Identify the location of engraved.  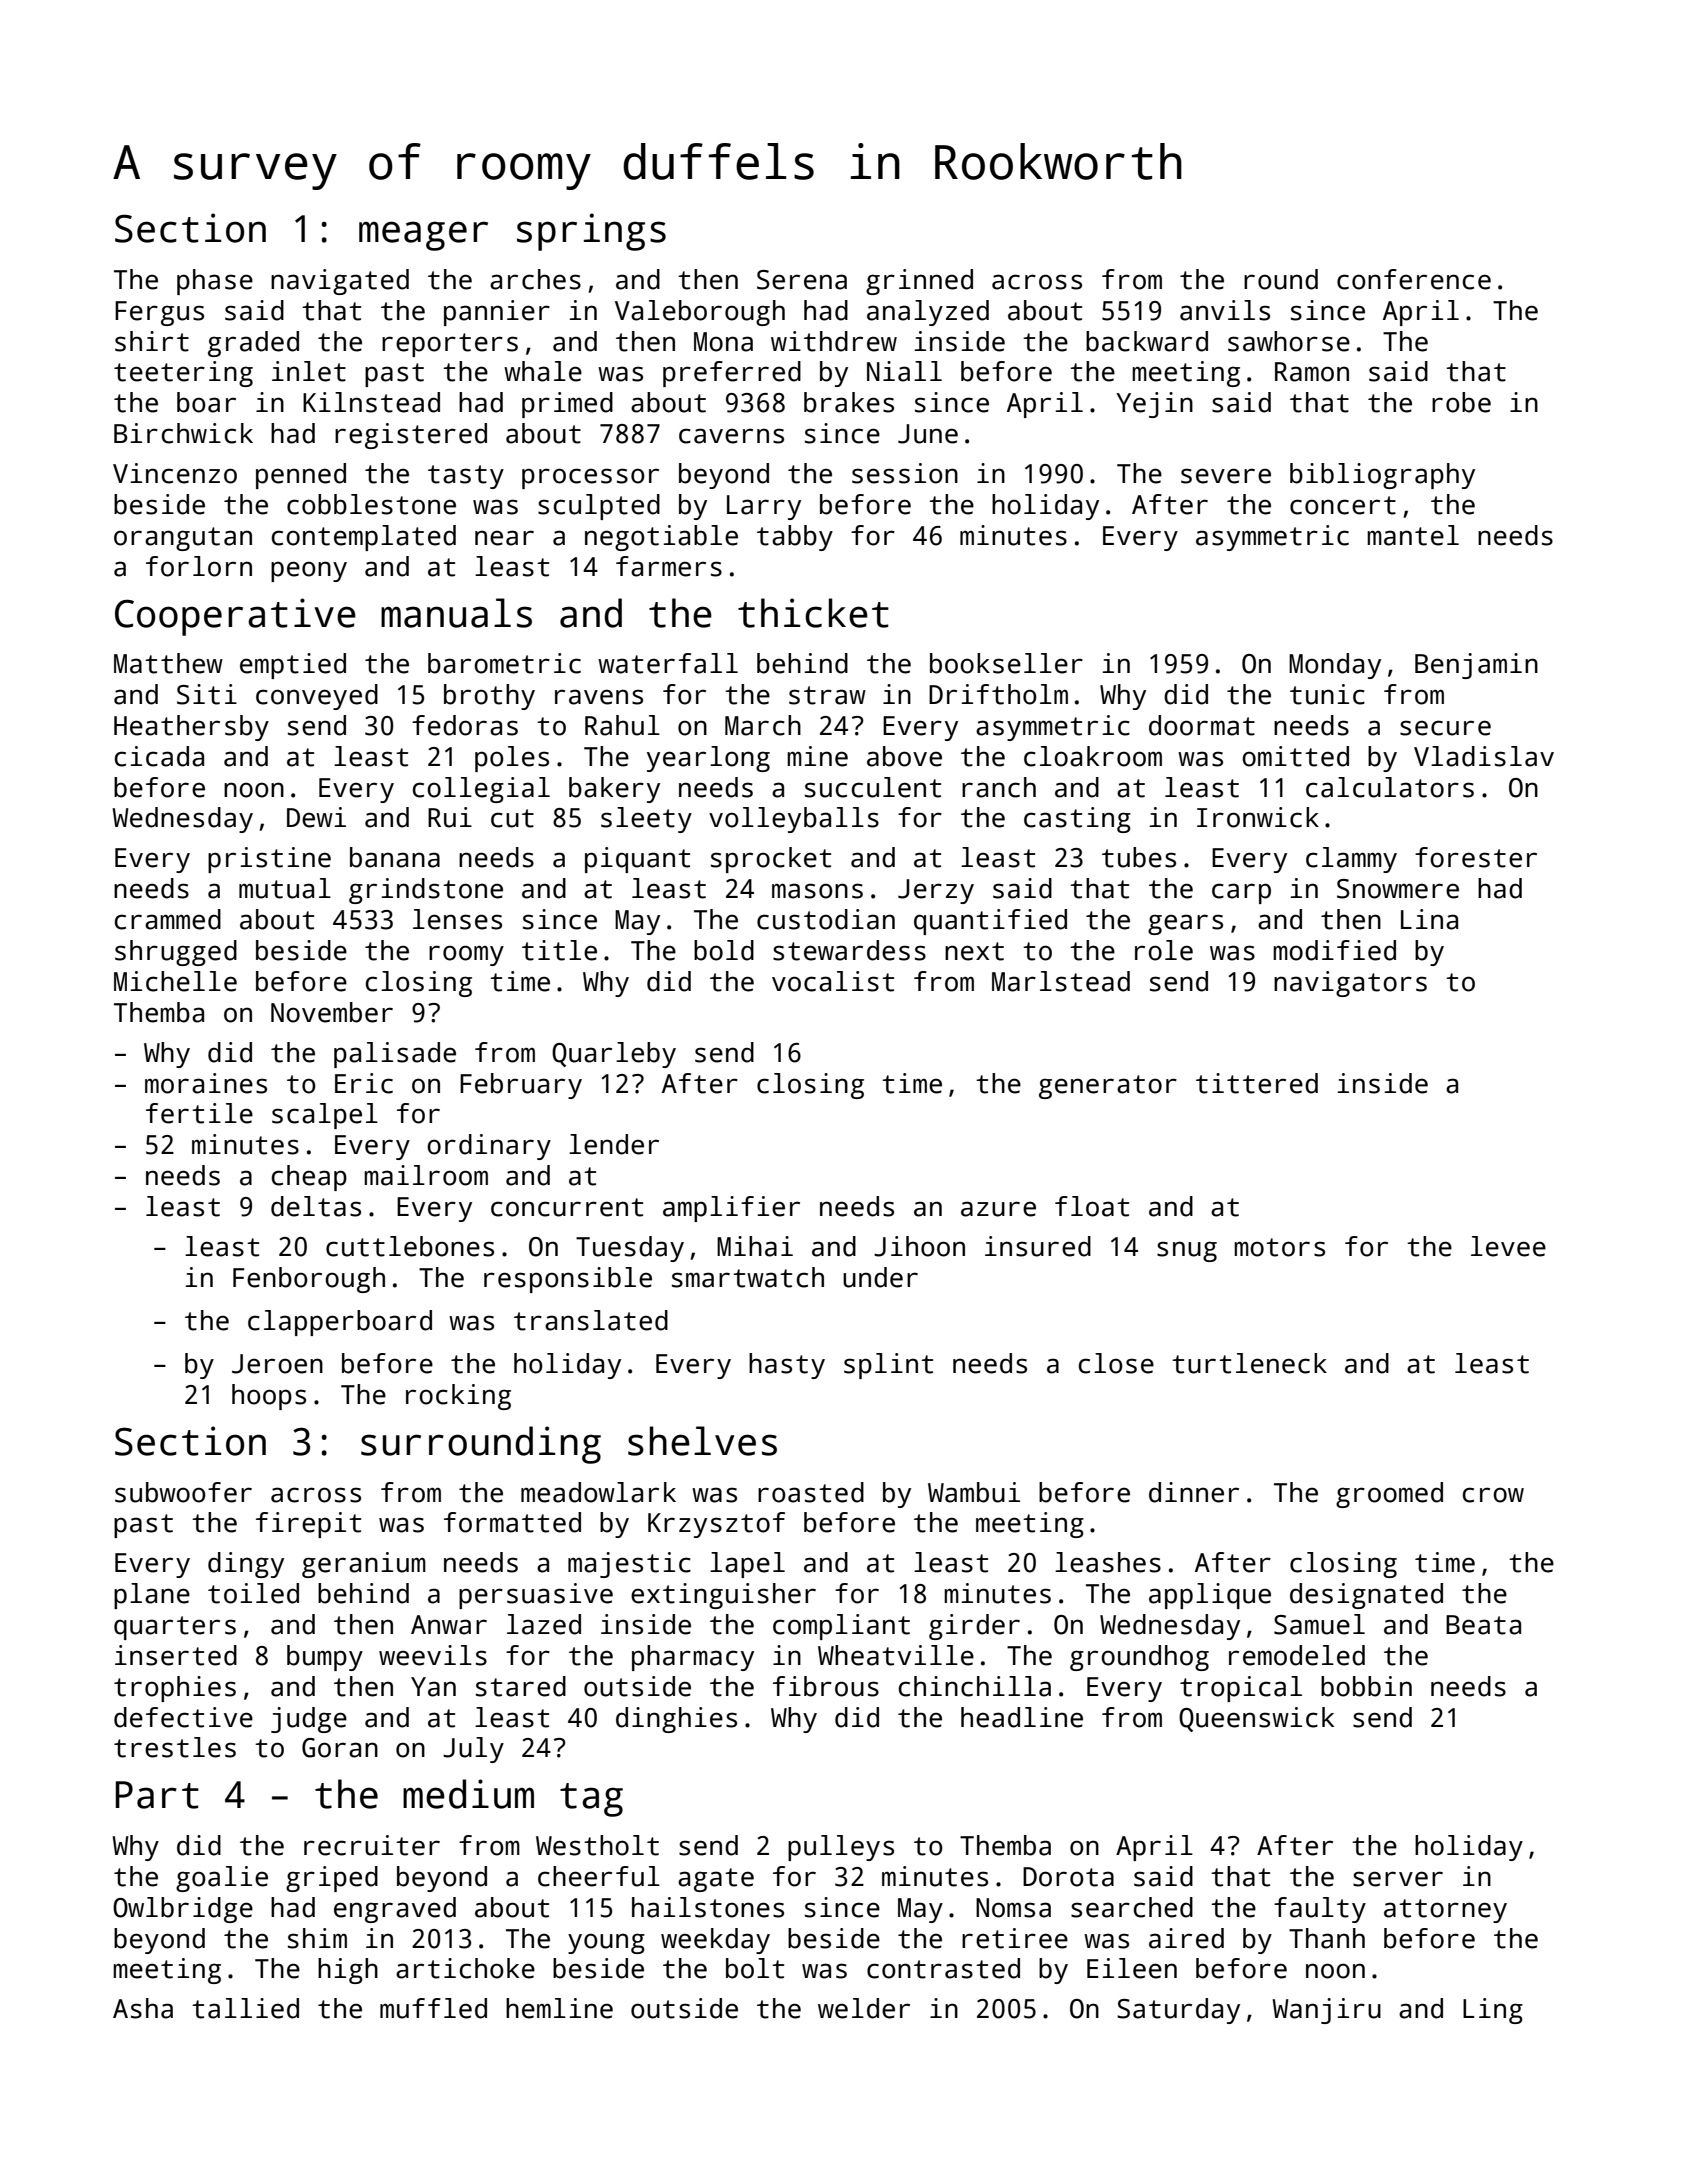
(395, 1910).
